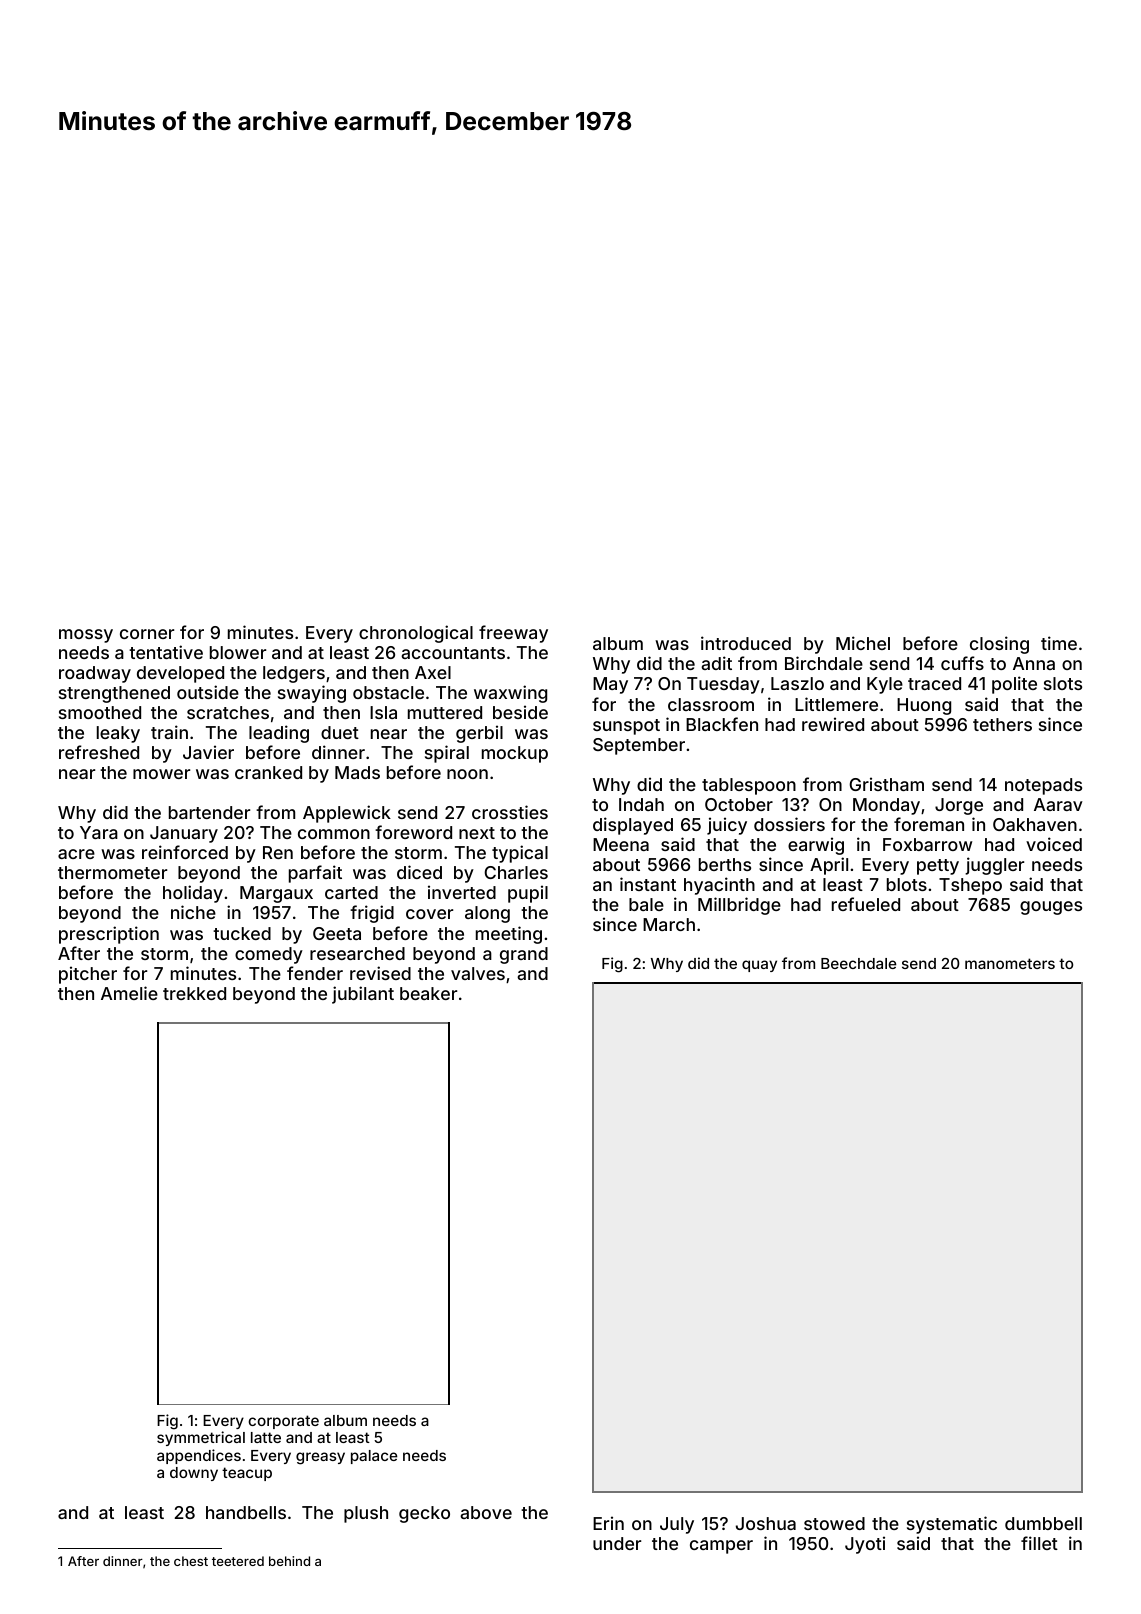 This page has width=1141, height=1614. Describe the element at coordinates (513, 634) in the page. I see `freeway` at that location.
